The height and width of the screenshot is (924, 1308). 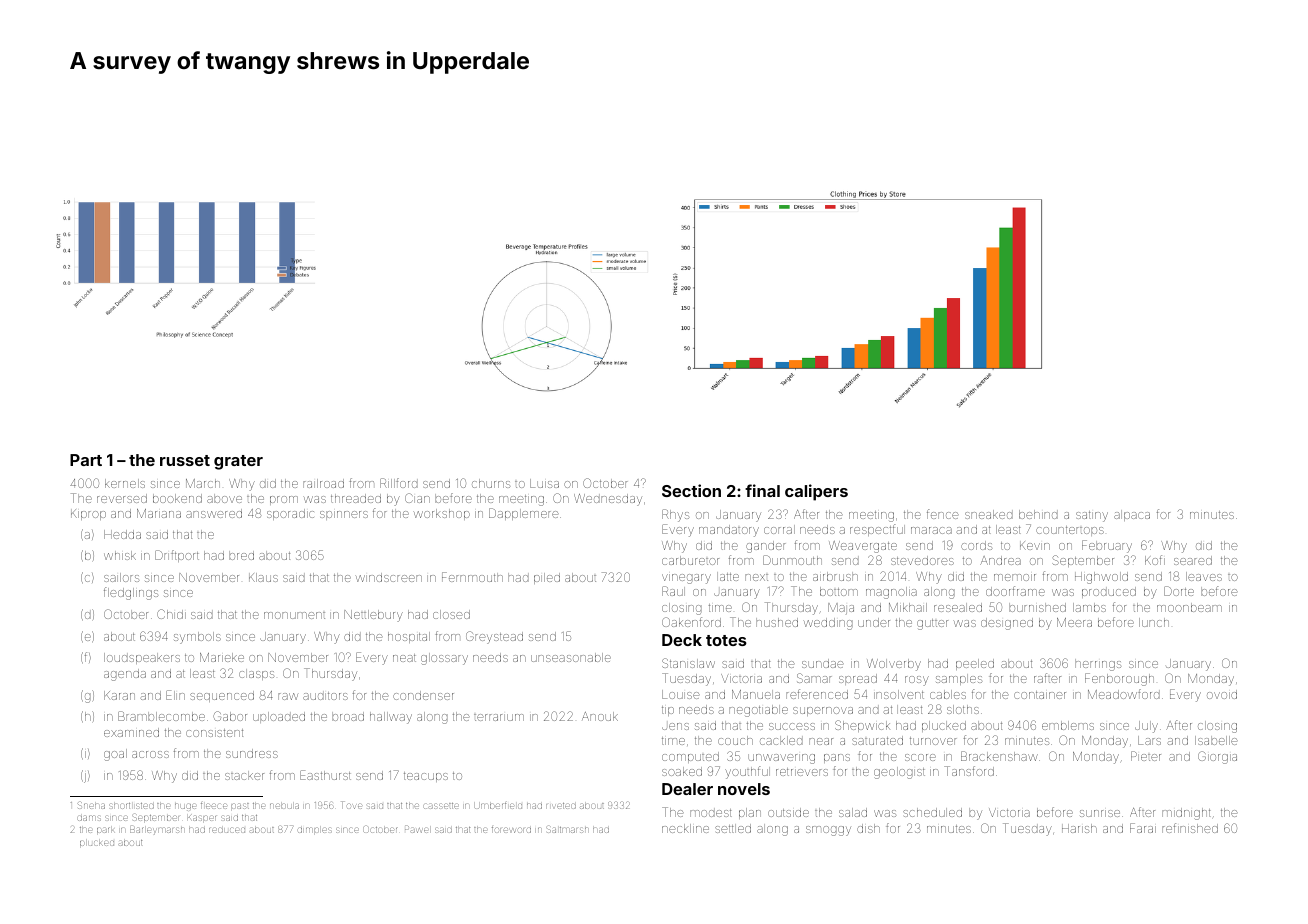 I want to click on Lars, so click(x=1149, y=740).
